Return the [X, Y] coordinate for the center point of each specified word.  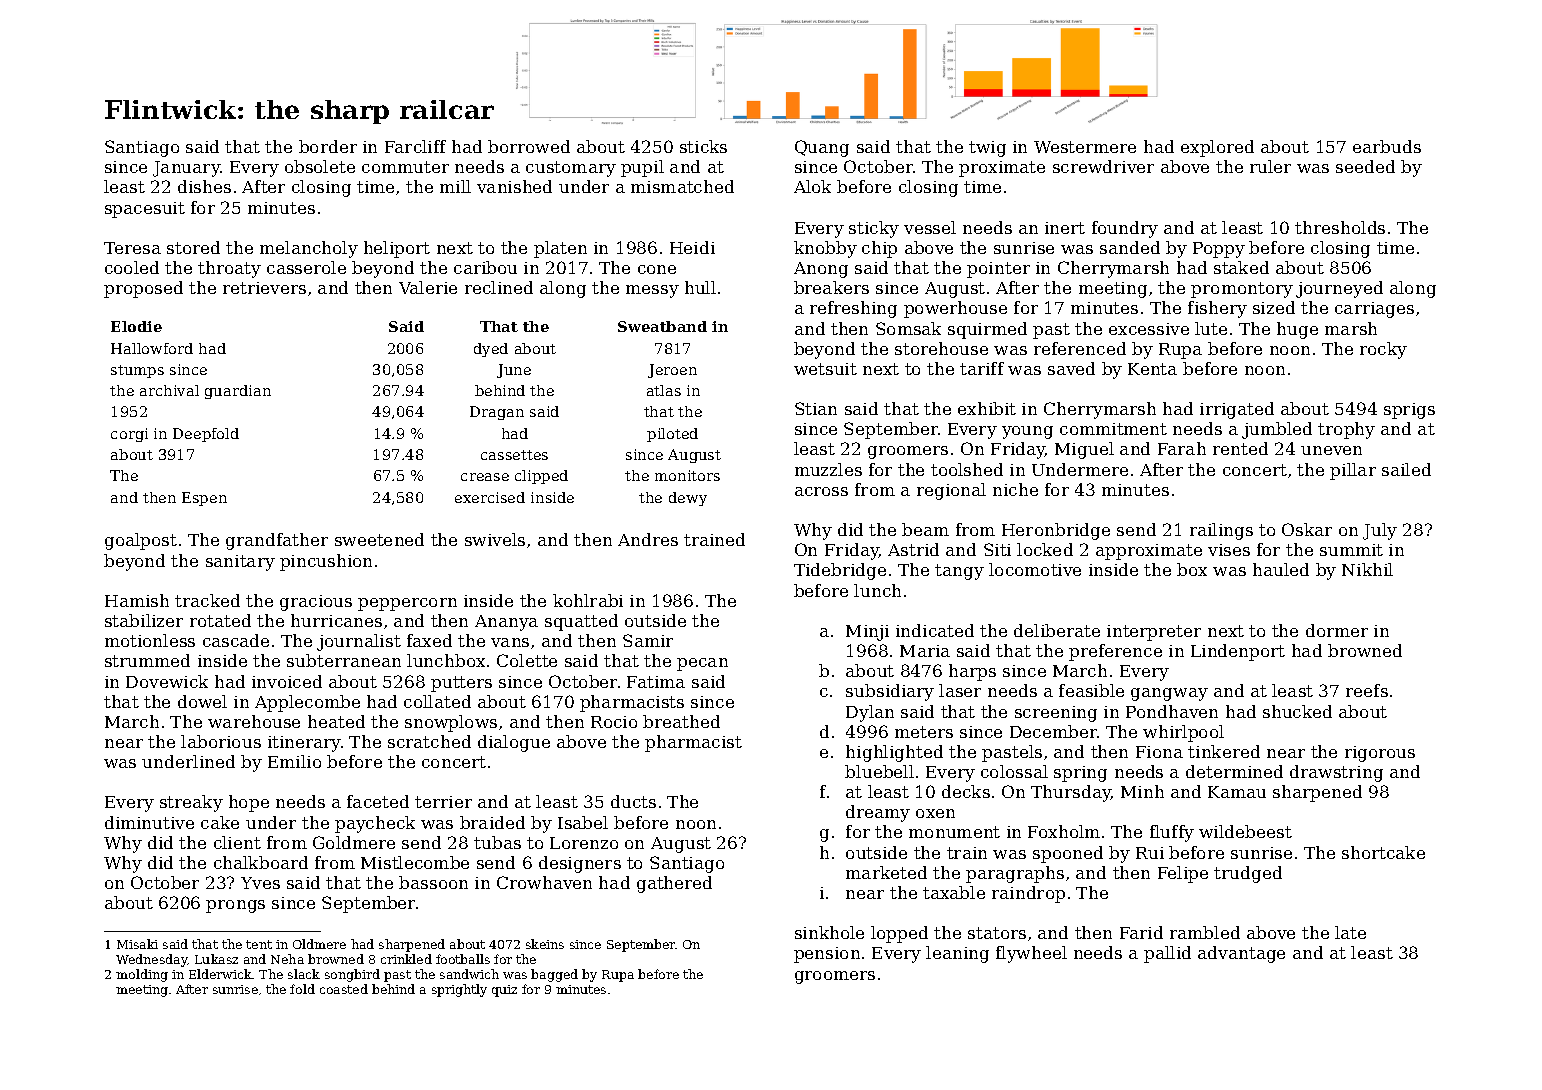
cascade [236, 640]
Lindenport [1238, 652]
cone [657, 269]
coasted [344, 989]
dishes [204, 186]
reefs [1367, 690]
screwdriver [1103, 166]
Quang [822, 148]
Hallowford [152, 348]
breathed [681, 721]
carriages [1374, 310]
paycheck [375, 824]
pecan [702, 664]
